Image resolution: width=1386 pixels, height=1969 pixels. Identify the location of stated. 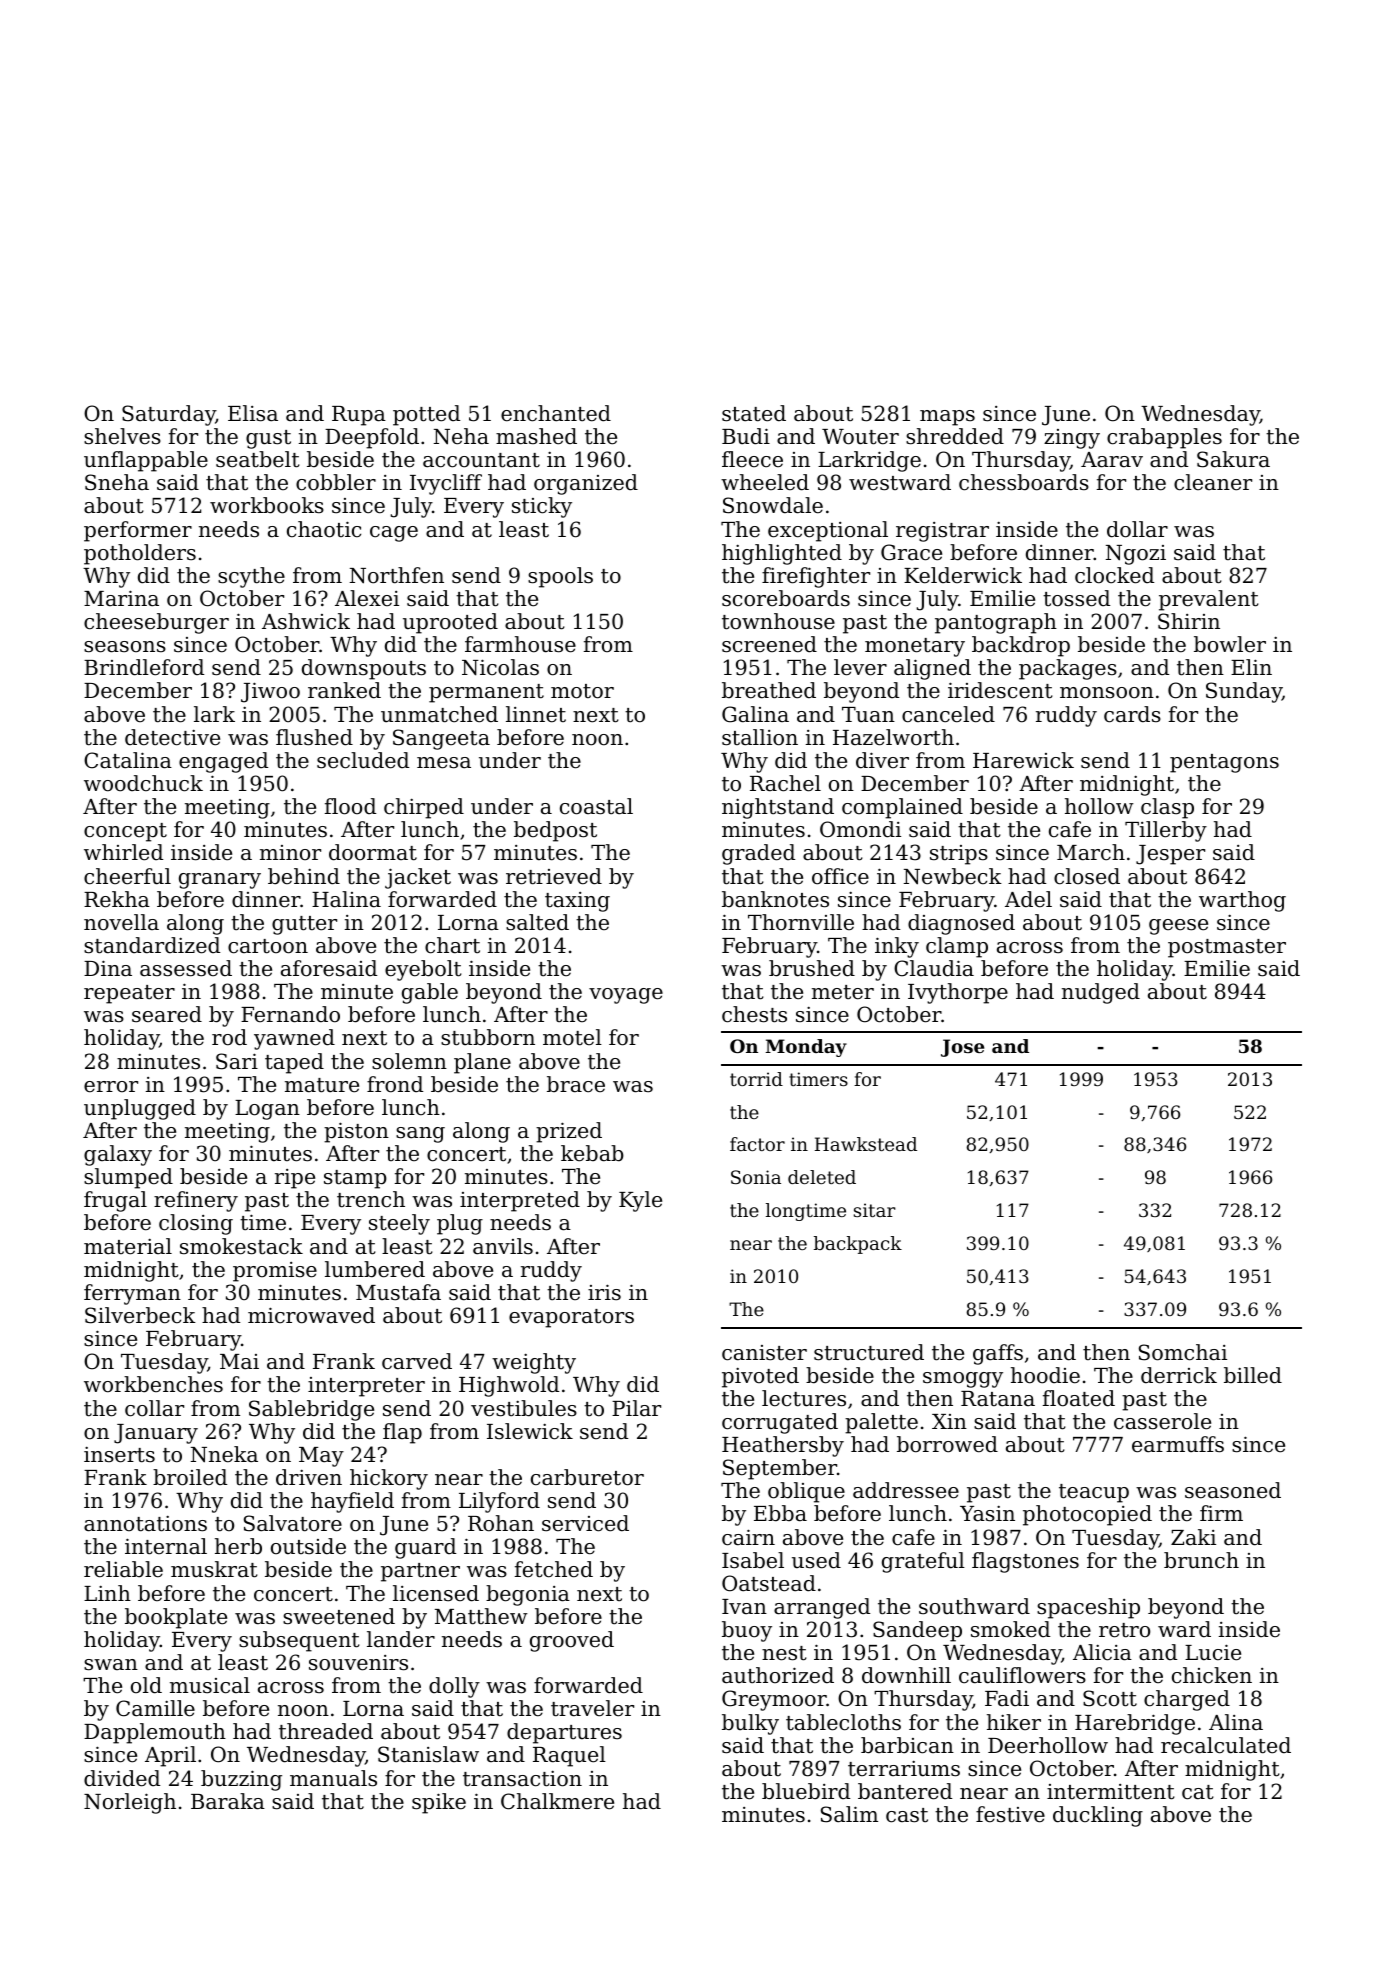
(754, 413).
